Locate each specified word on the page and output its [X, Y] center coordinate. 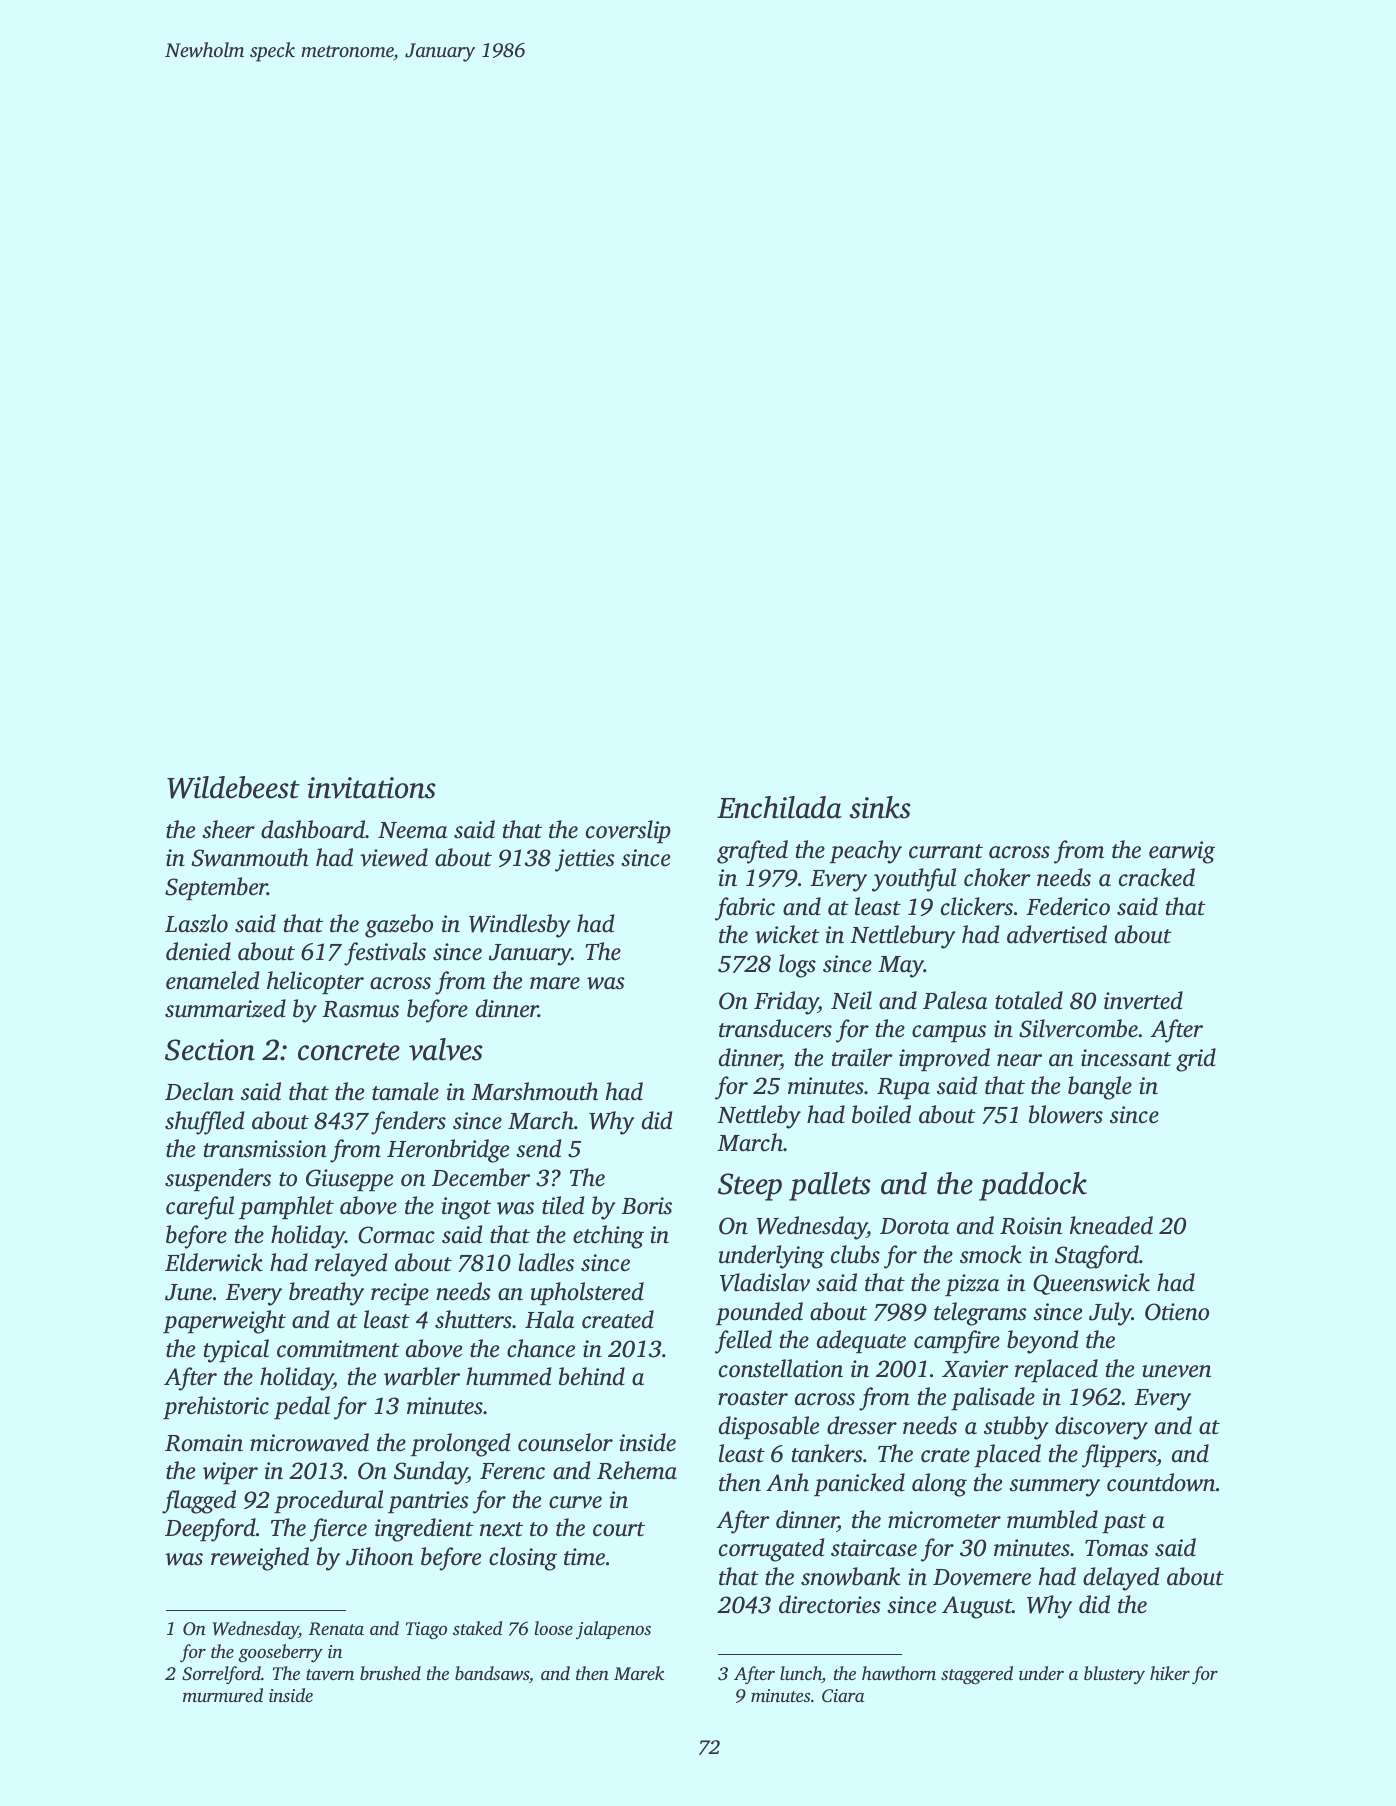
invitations [372, 788]
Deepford [210, 1530]
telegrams [980, 1314]
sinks [880, 807]
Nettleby [759, 1117]
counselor [565, 1442]
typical [236, 1351]
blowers [1066, 1114]
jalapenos [613, 1630]
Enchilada [779, 807]
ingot [466, 1208]
